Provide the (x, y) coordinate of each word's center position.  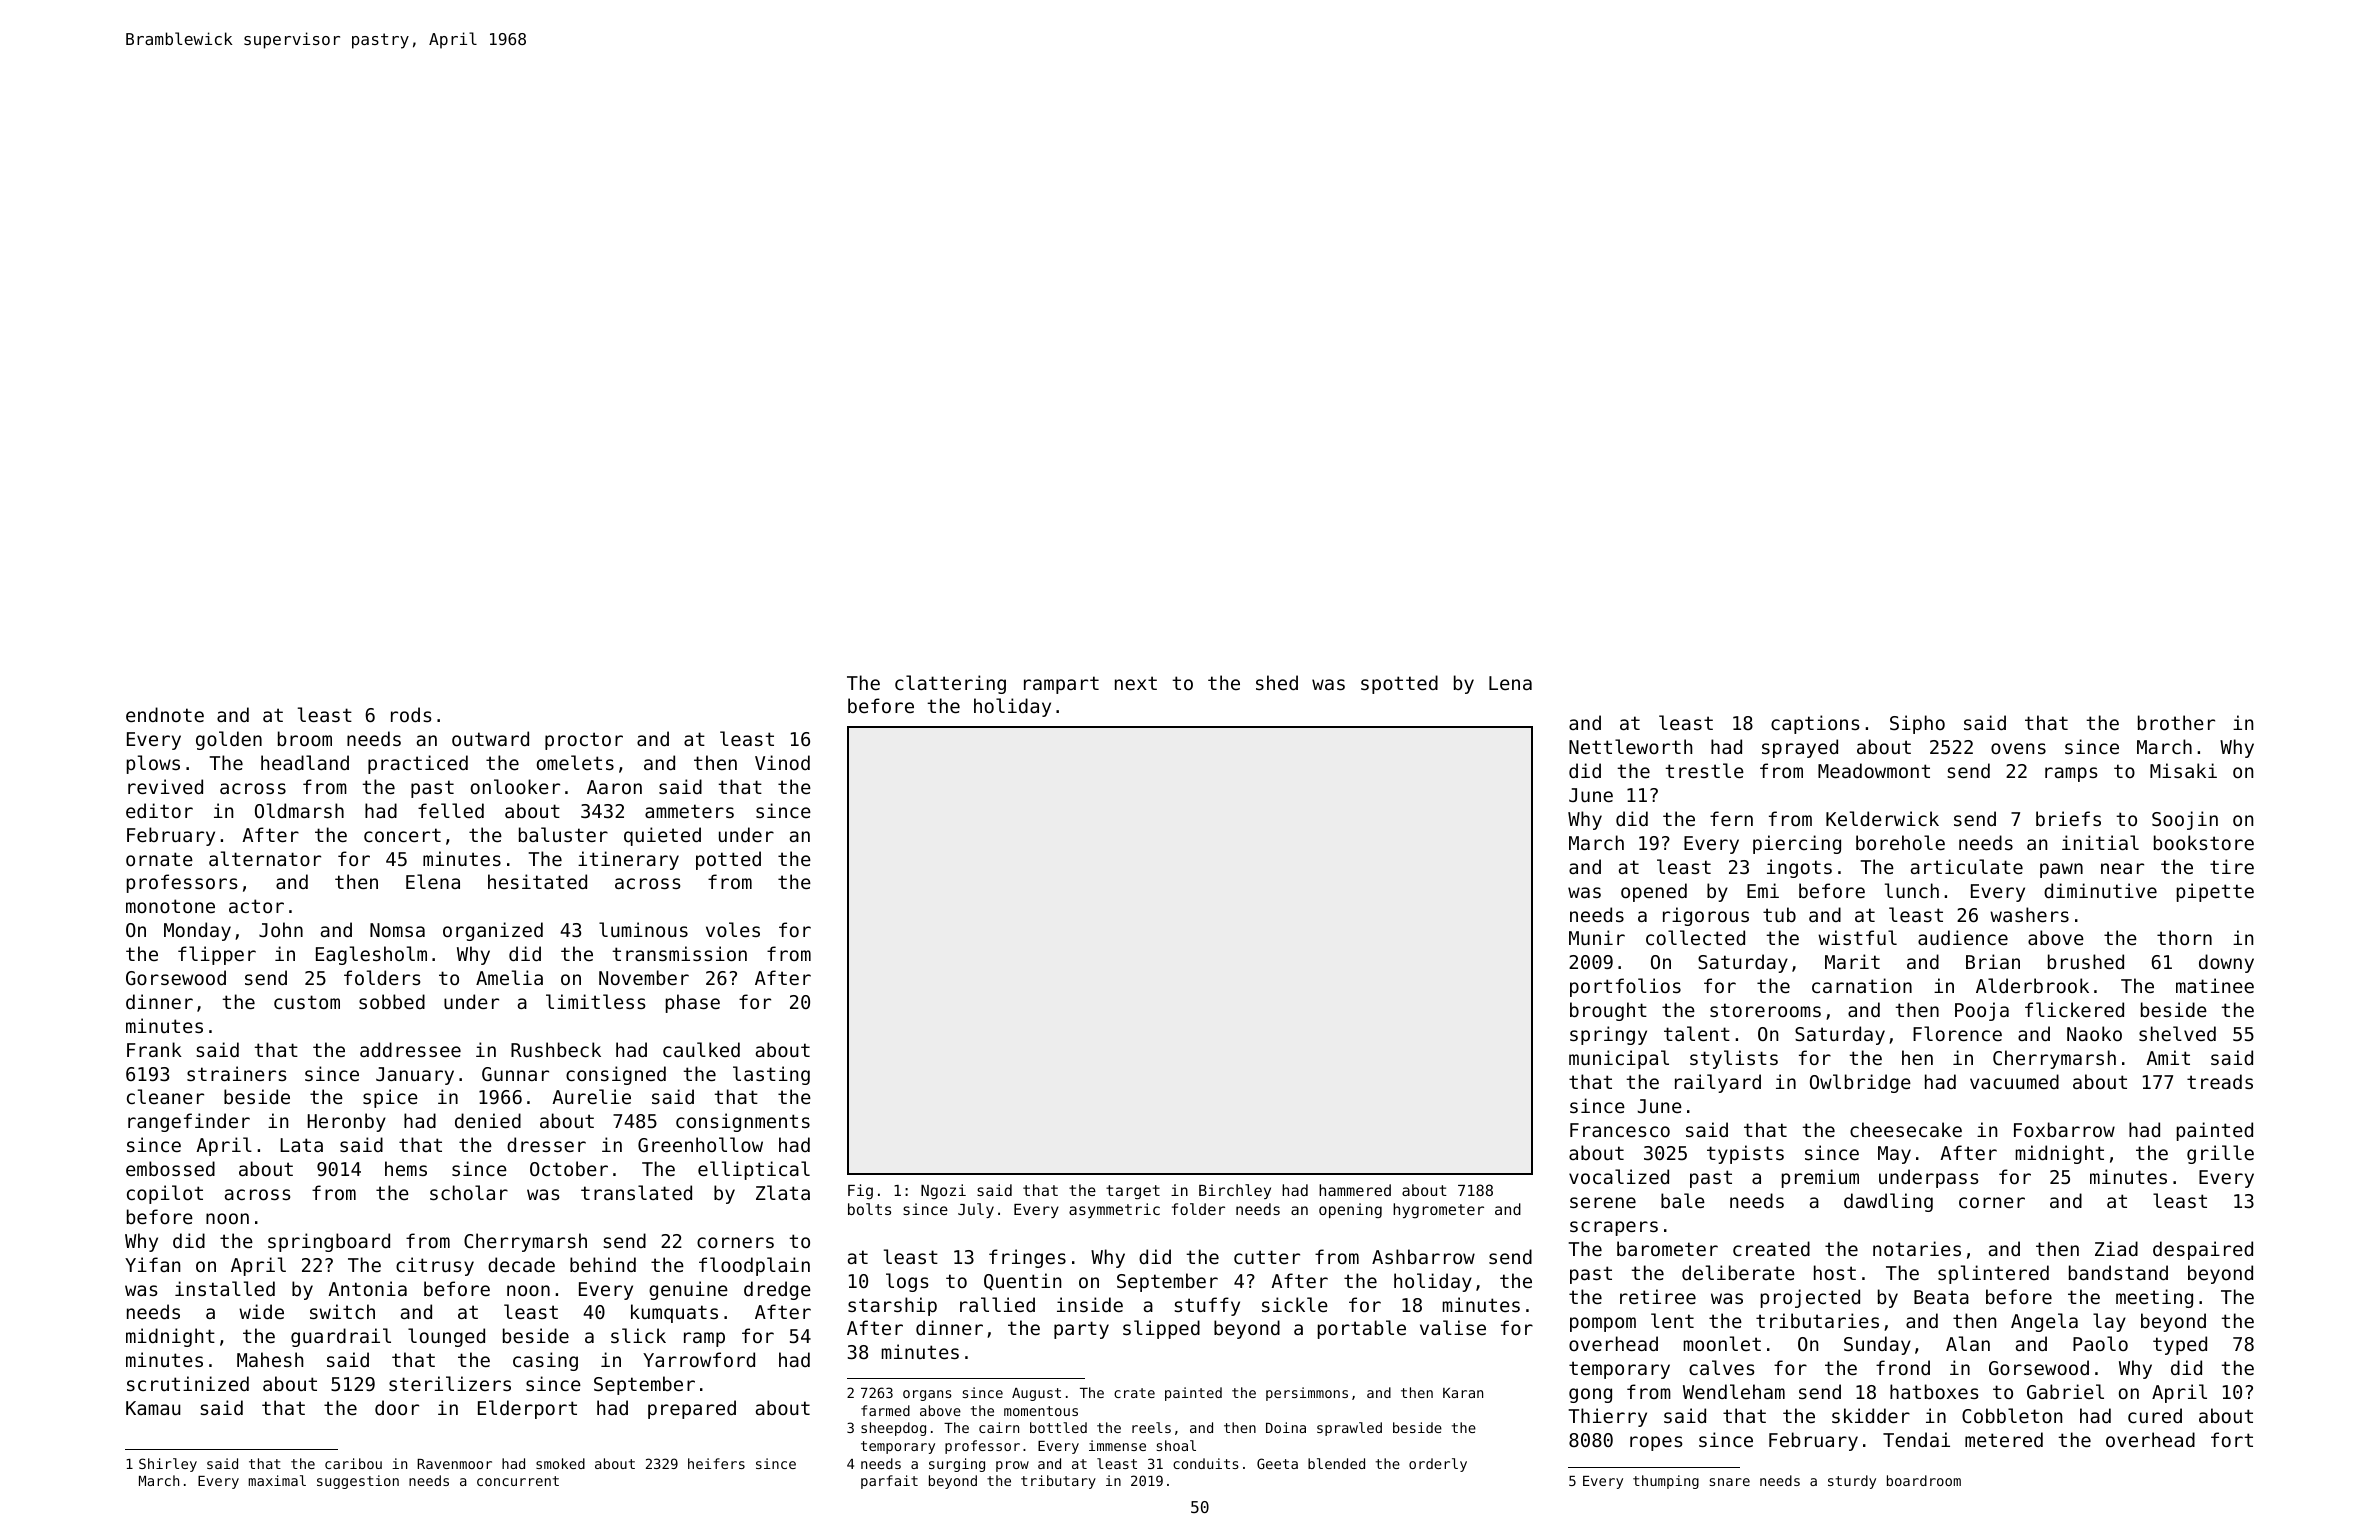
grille (2220, 1154)
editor (159, 810)
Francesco (1620, 1130)
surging (957, 1465)
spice (390, 1098)
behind (603, 1264)
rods (411, 714)
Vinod (782, 762)
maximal (277, 1480)
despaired (2203, 1250)
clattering (950, 684)
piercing (1797, 844)
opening (1350, 1211)
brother (2176, 722)
